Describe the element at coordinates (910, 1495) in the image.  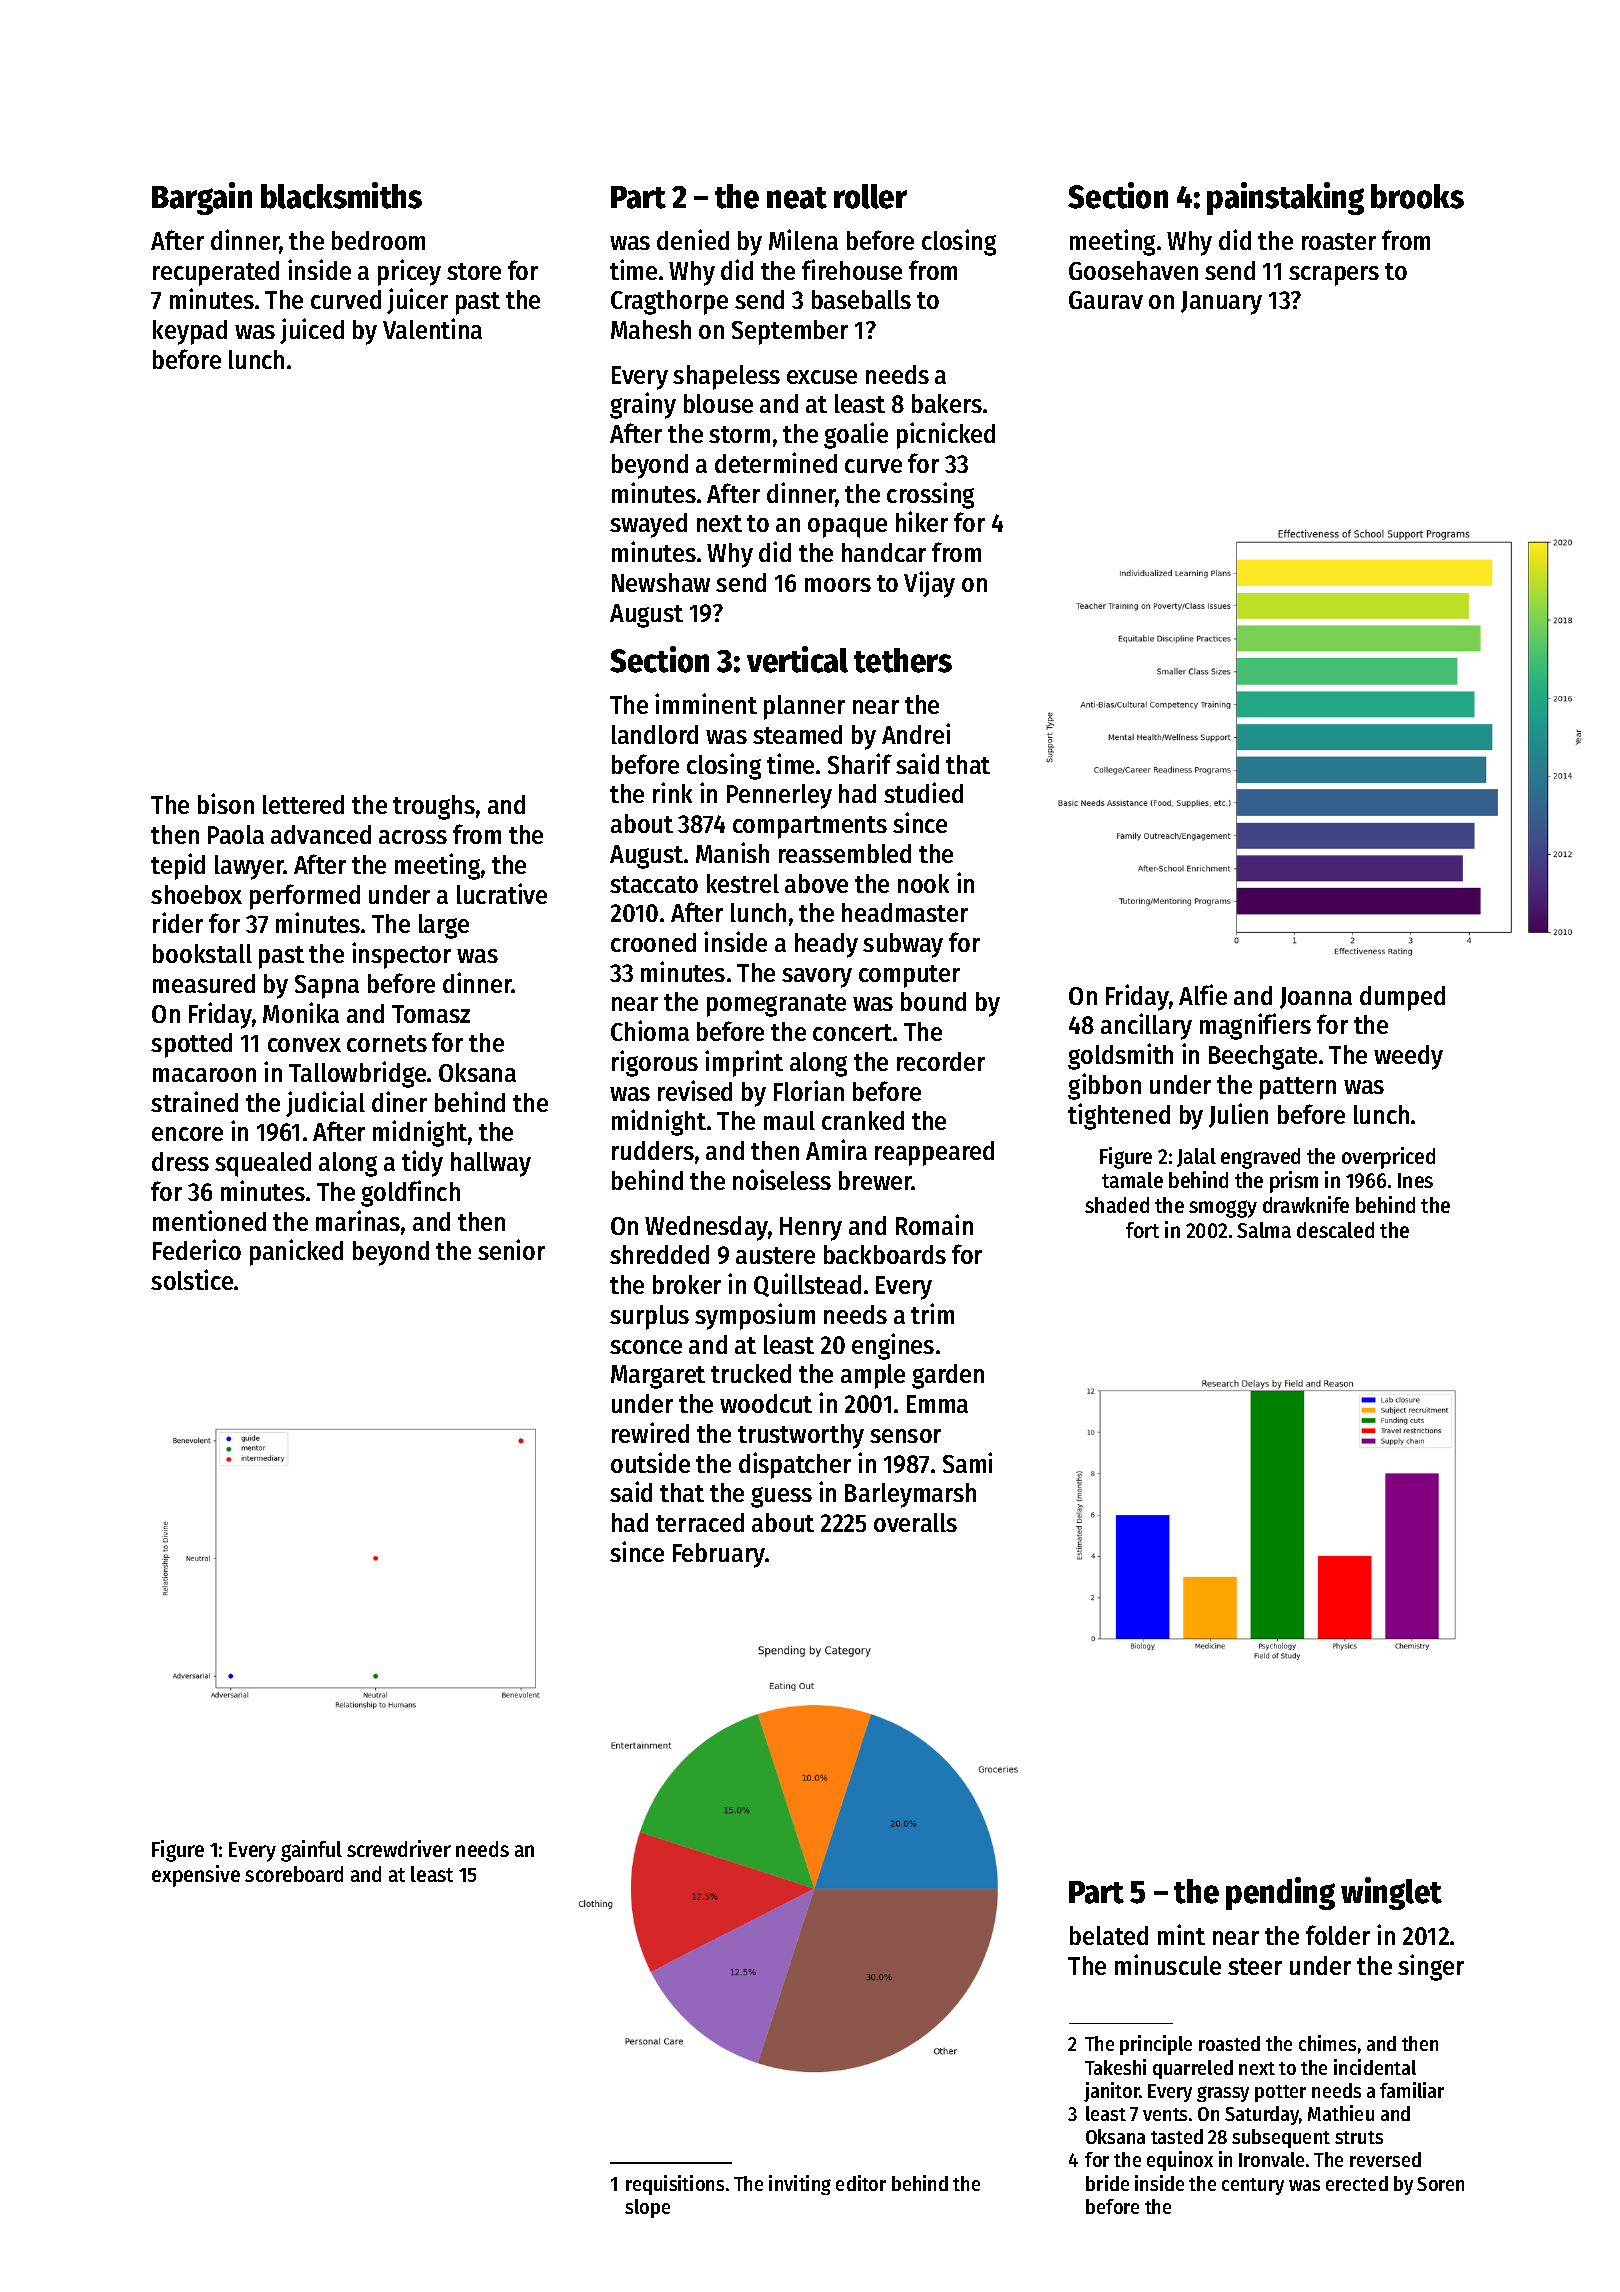
I see `Barleymarsh` at that location.
